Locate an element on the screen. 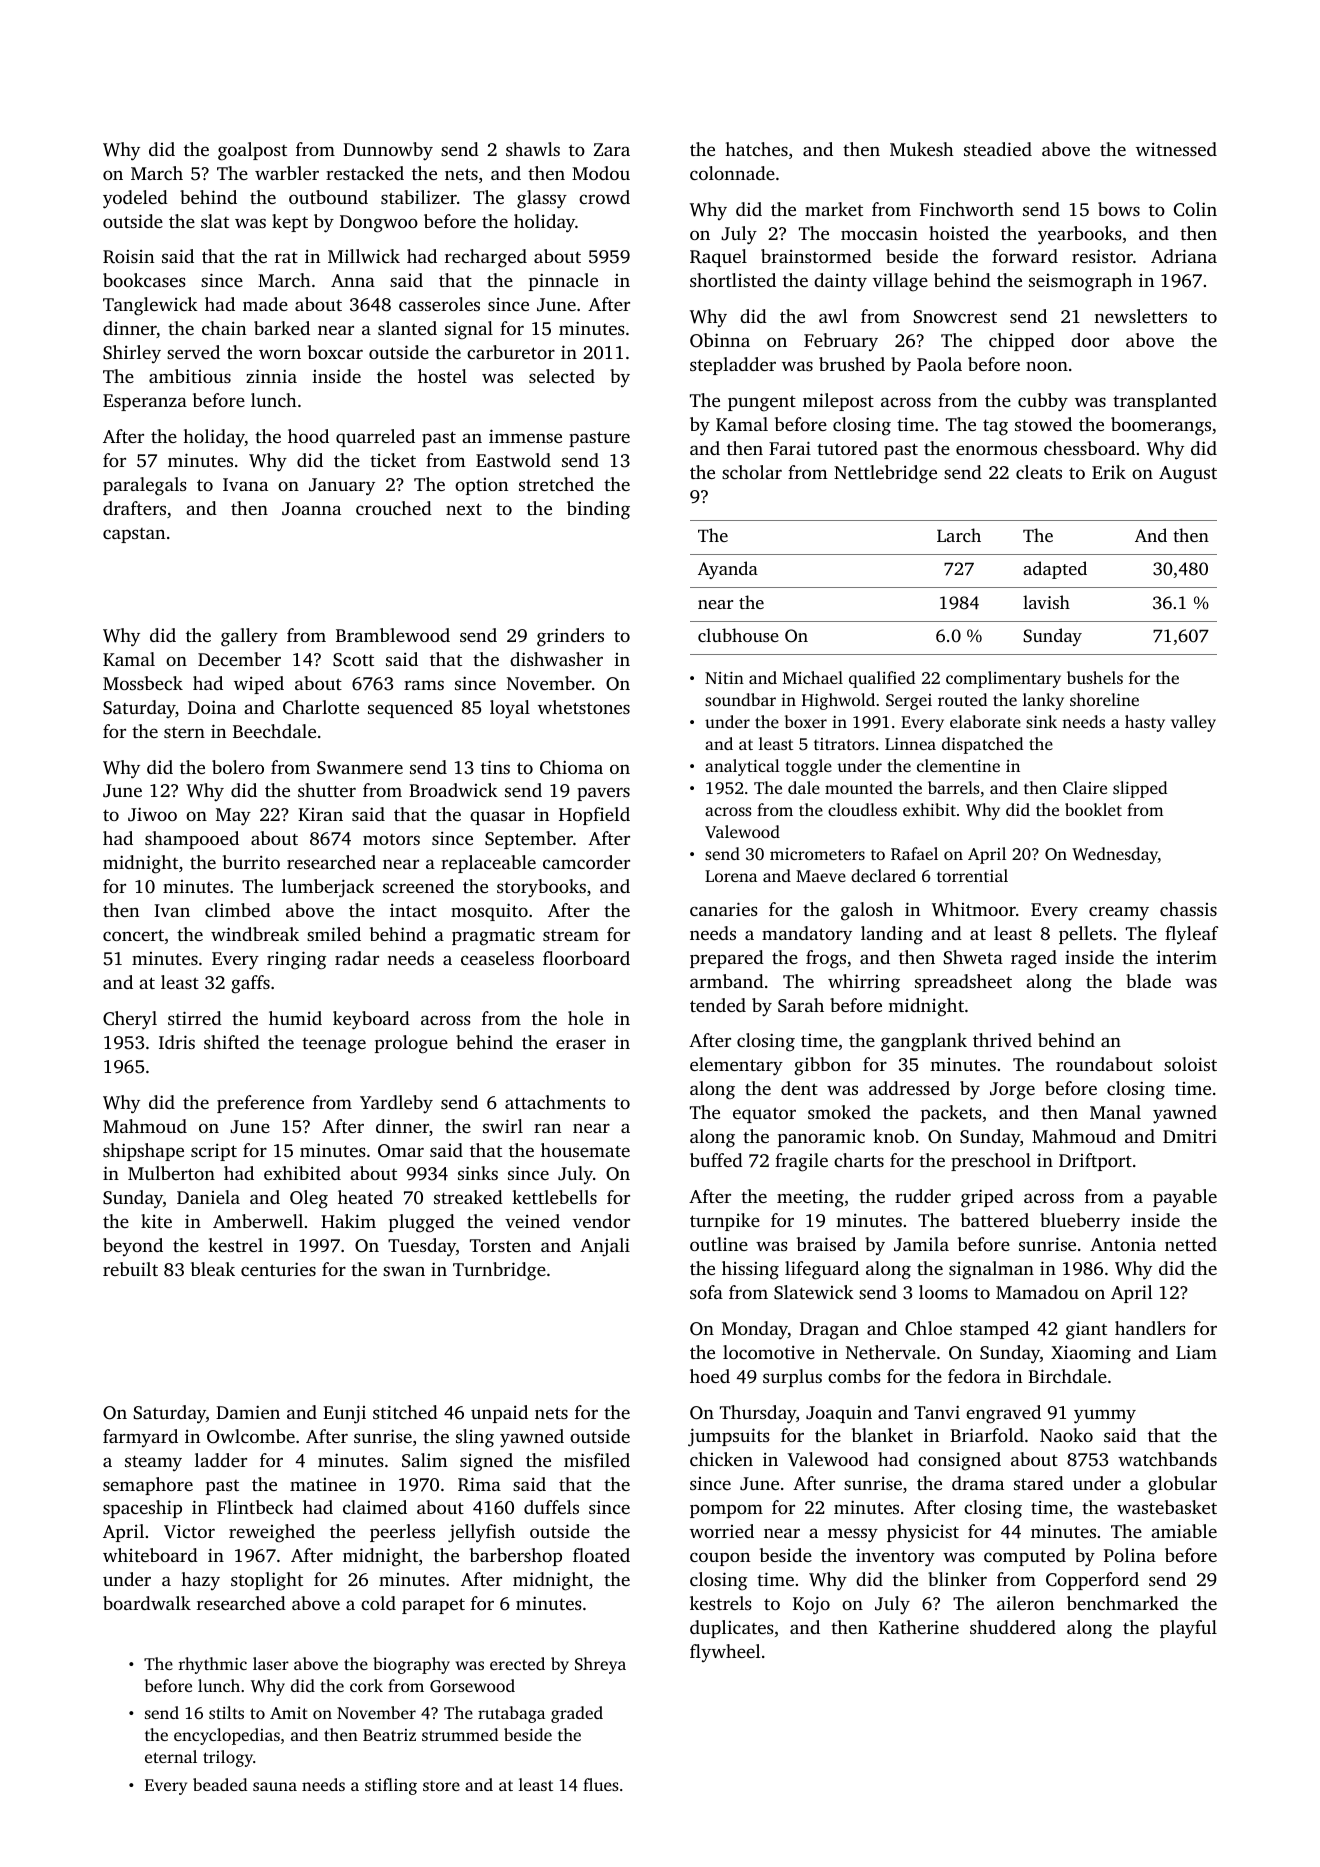  made is located at coordinates (265, 304).
